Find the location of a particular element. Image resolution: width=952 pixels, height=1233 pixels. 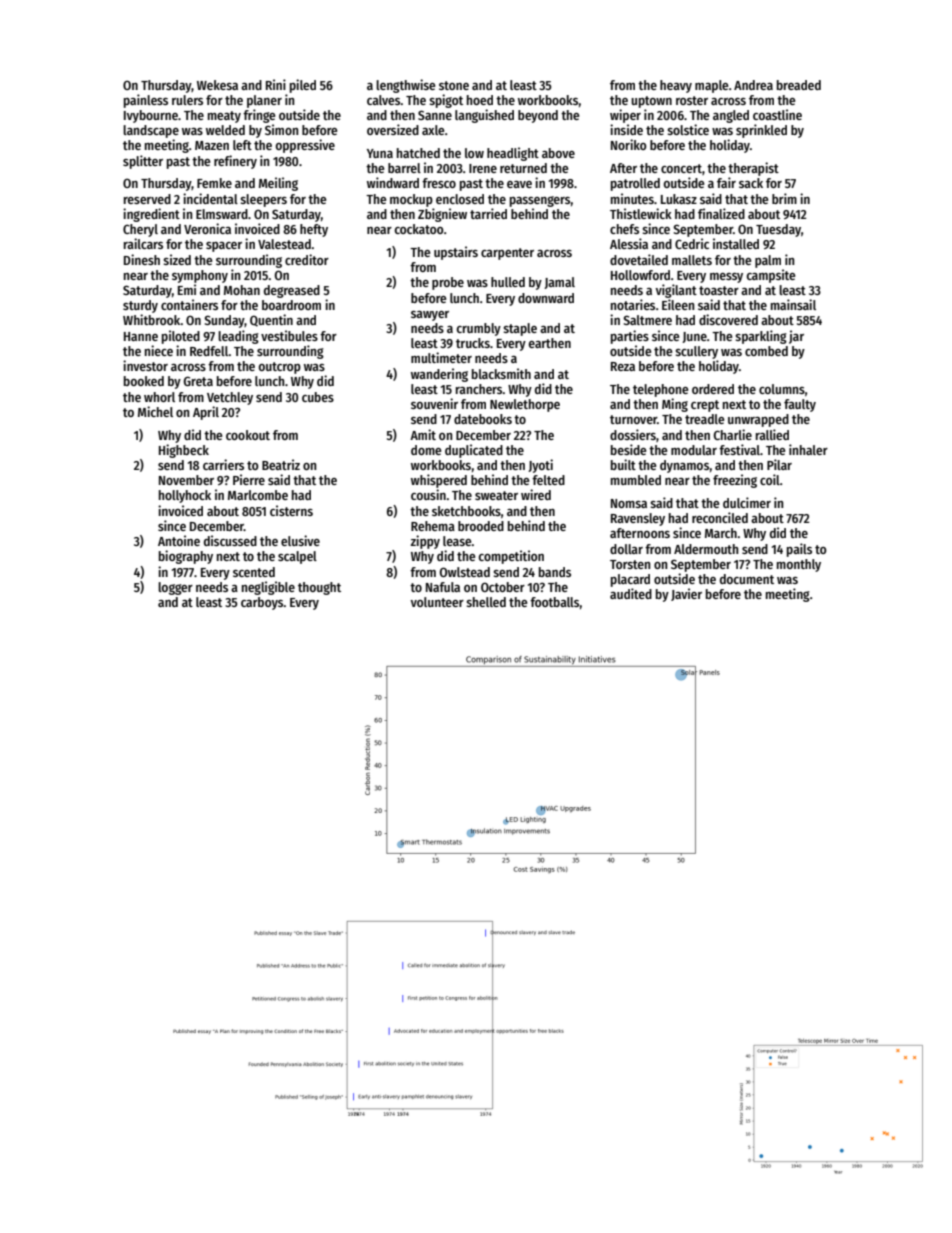

Nafula is located at coordinates (443, 587).
